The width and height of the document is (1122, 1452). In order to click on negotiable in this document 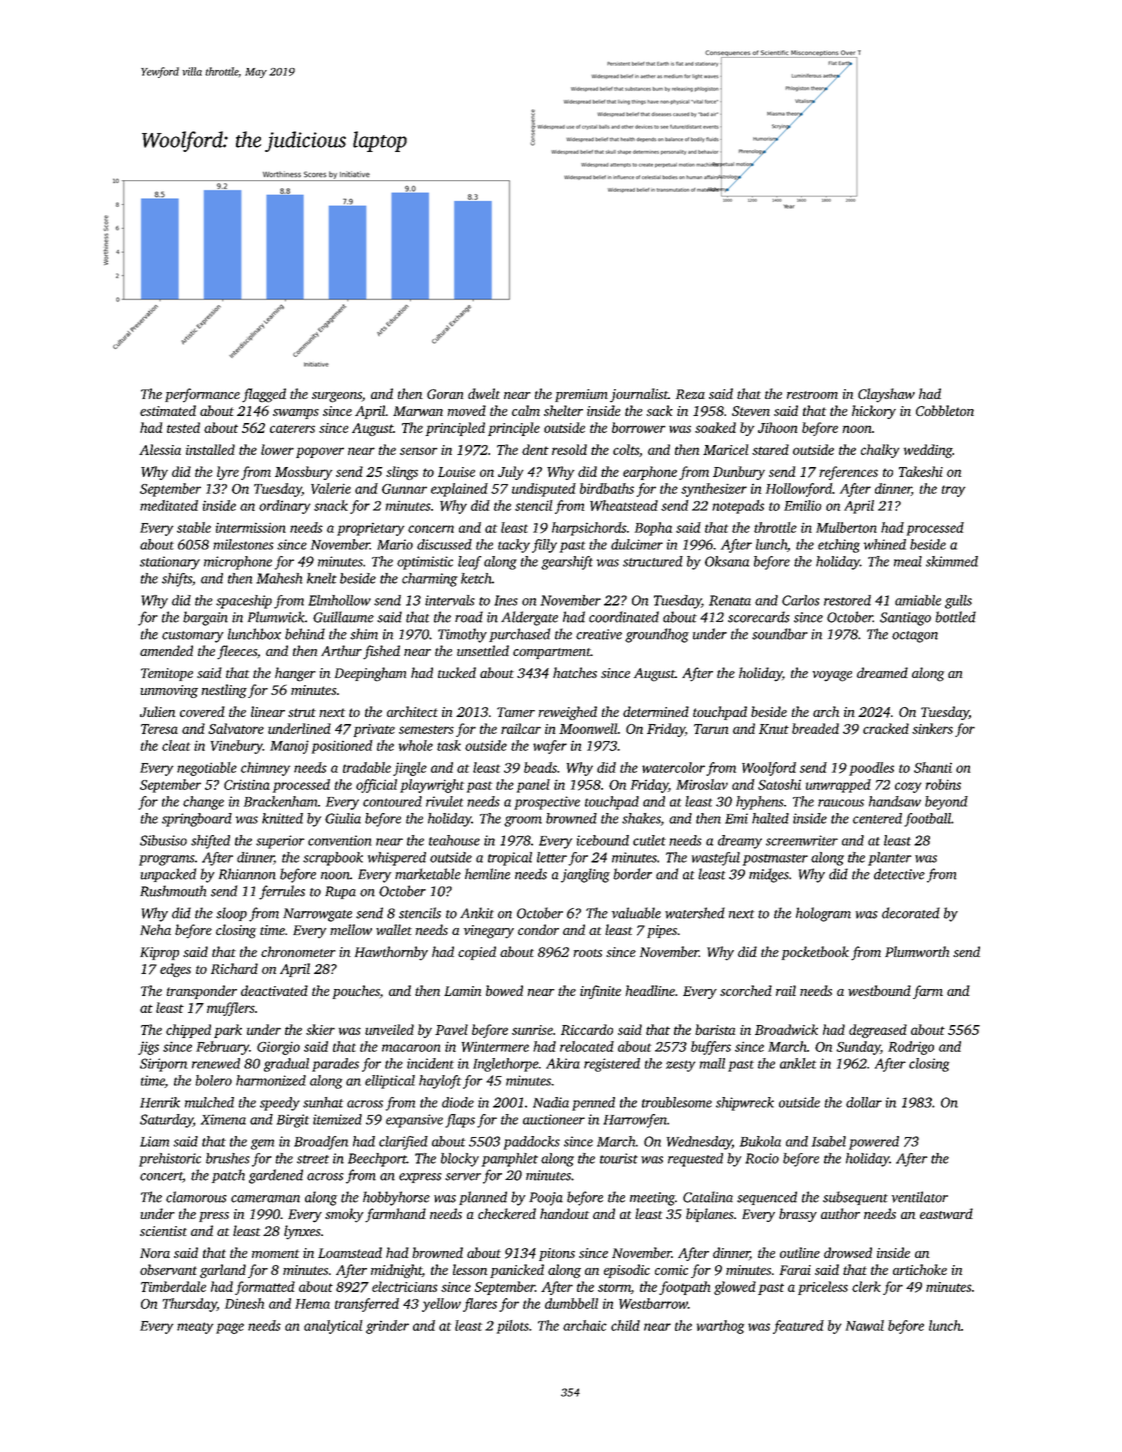, I will do `click(207, 769)`.
